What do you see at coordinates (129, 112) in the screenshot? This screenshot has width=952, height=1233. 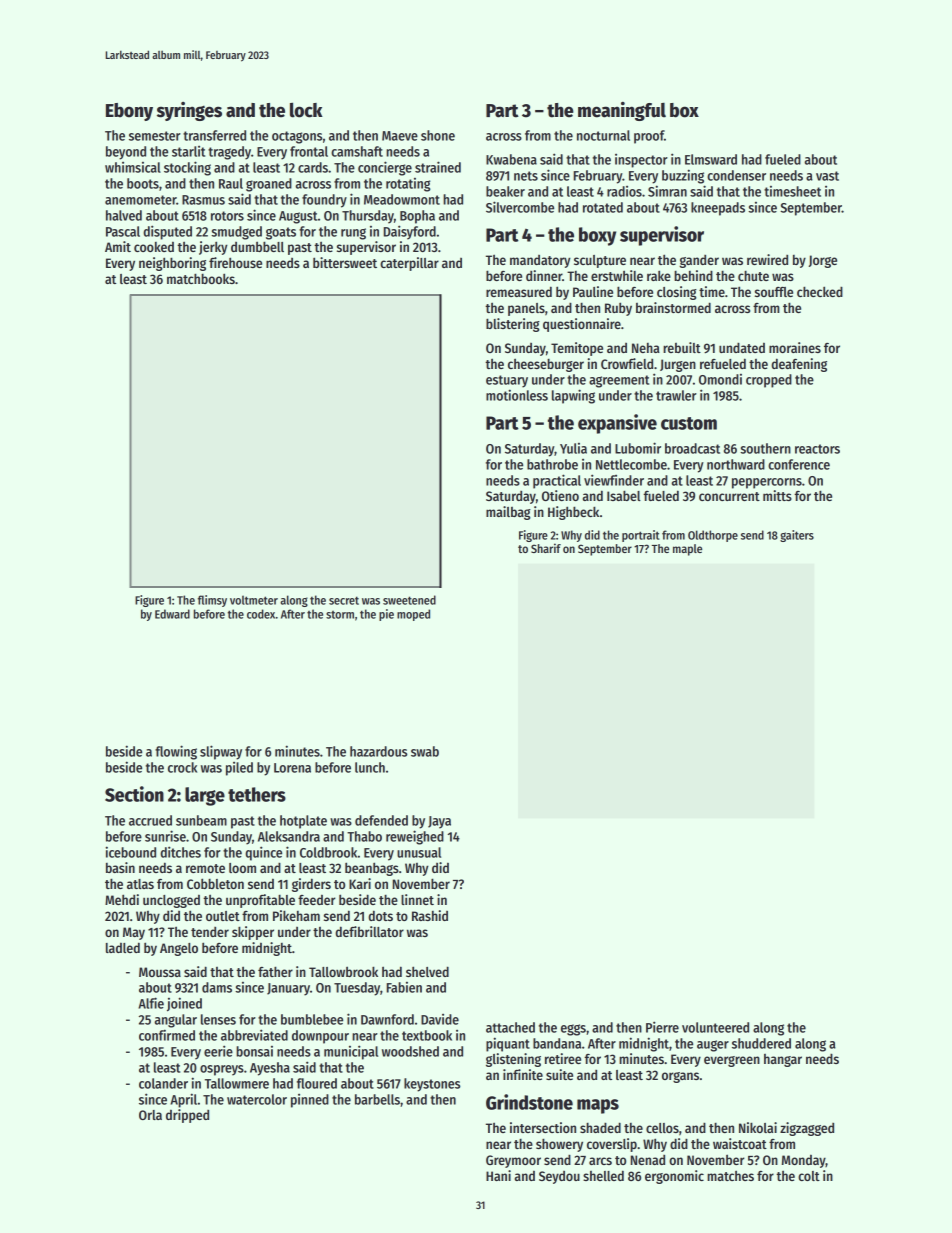 I see `Ebony` at bounding box center [129, 112].
